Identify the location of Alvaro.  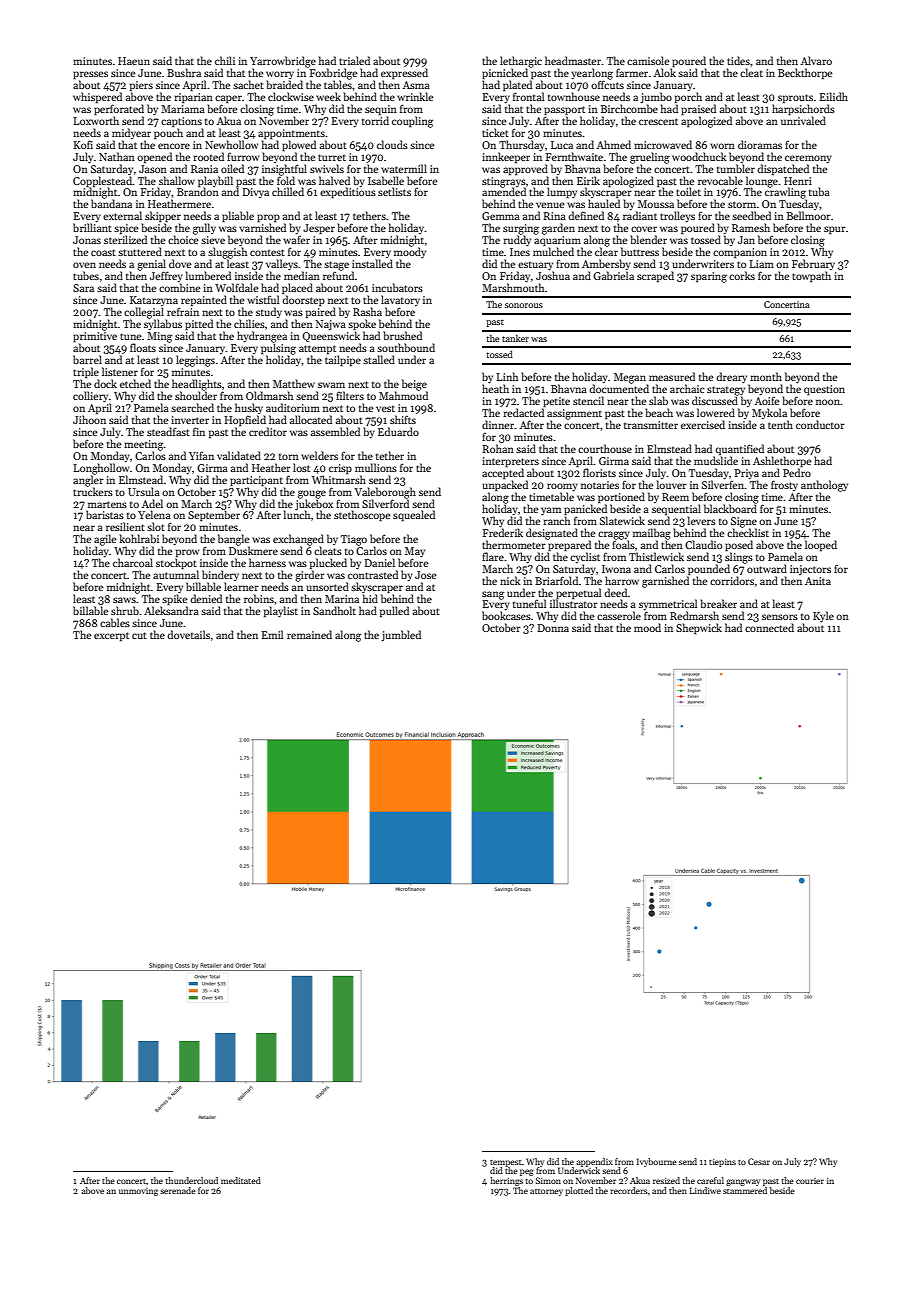
(816, 60).
